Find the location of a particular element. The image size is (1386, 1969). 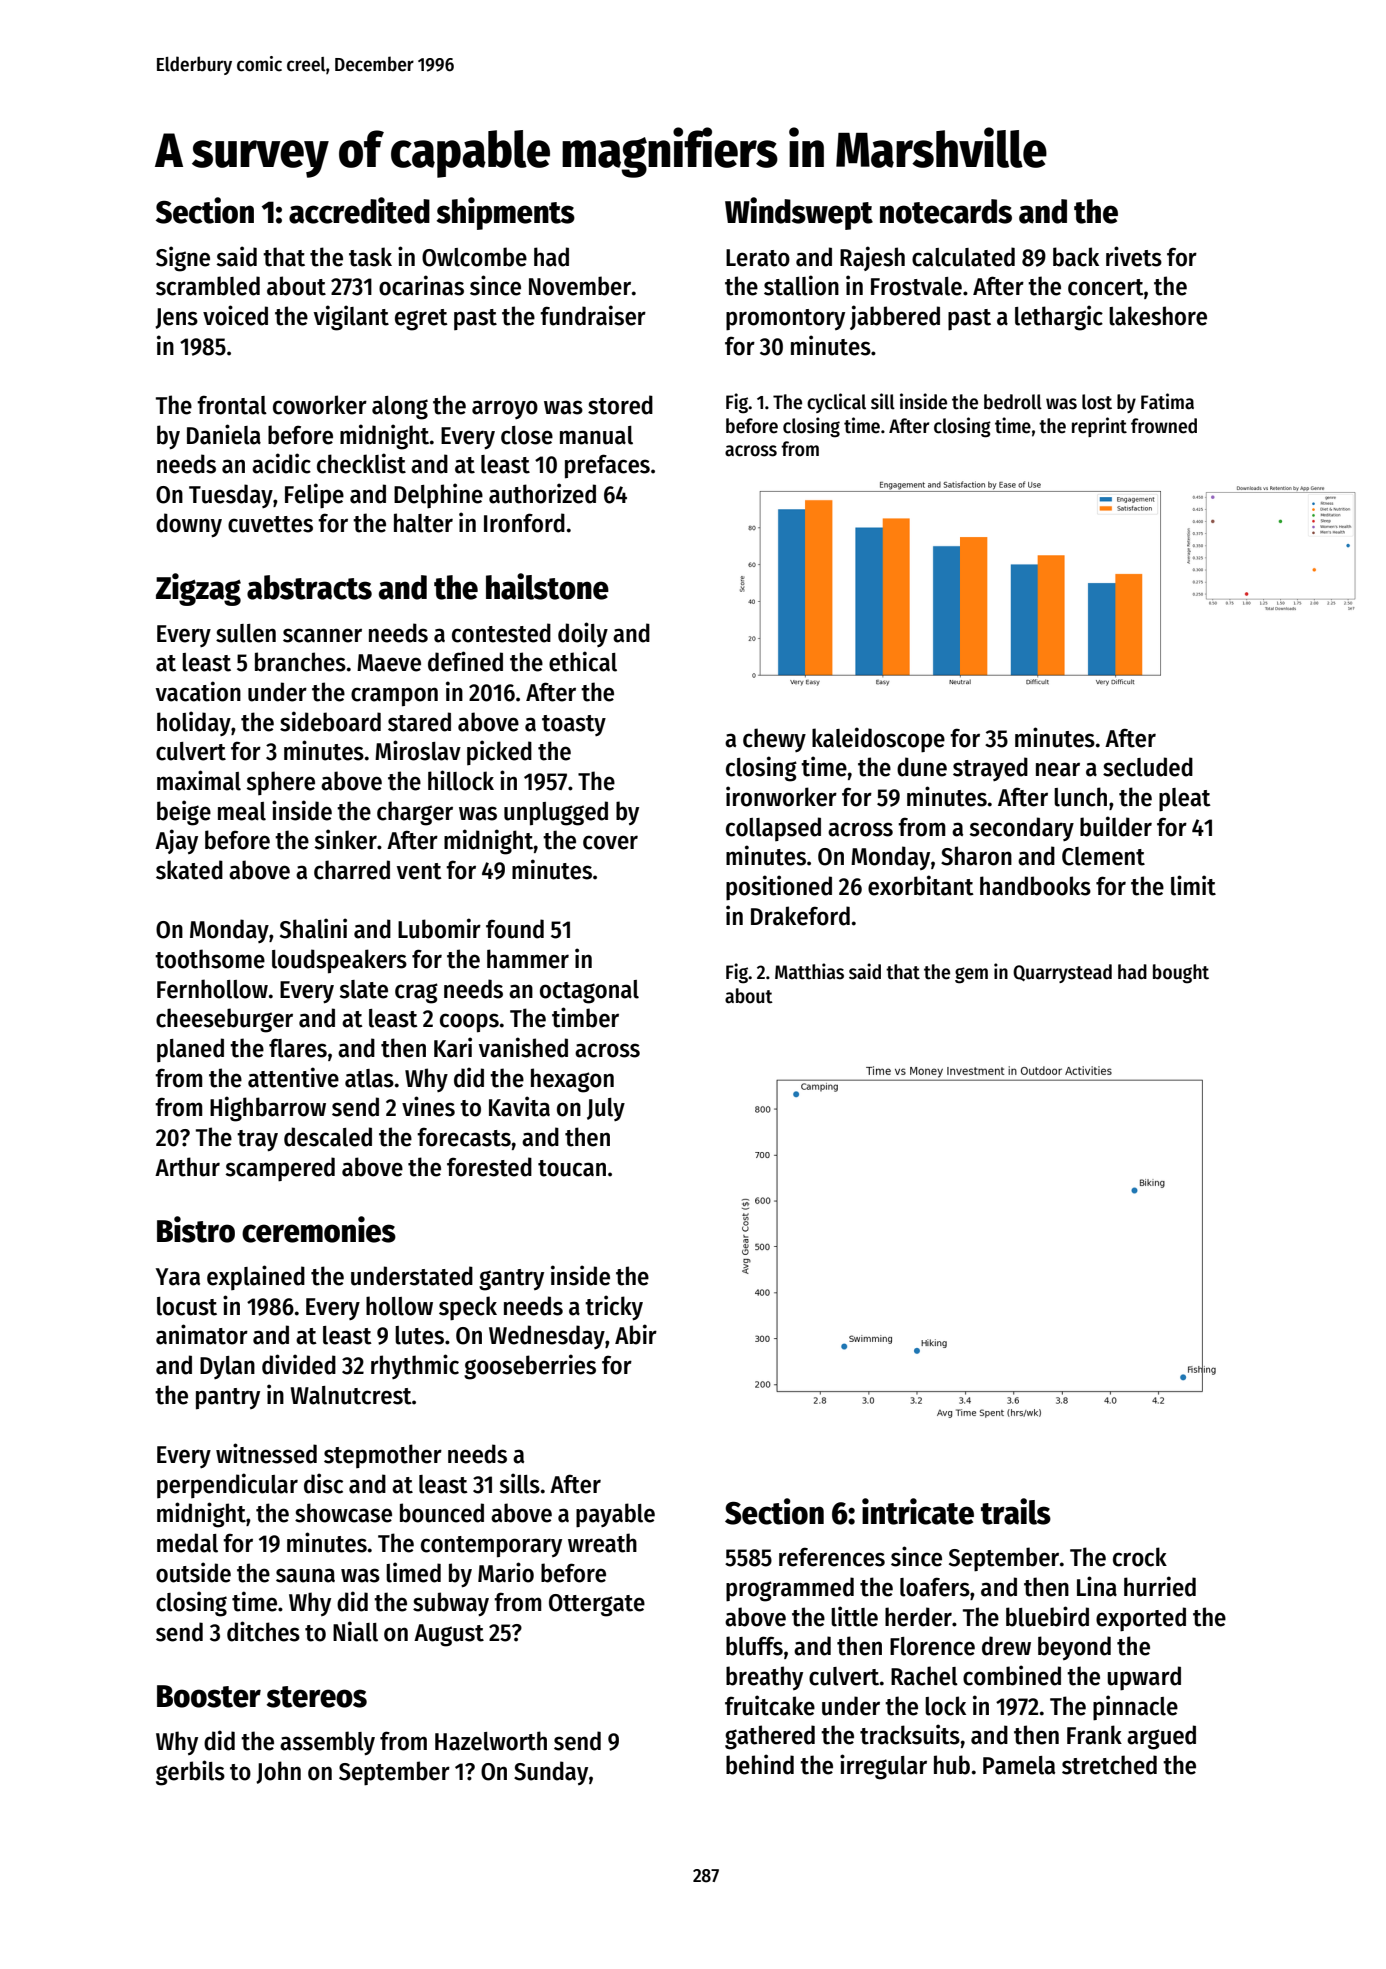

gerbils is located at coordinates (190, 1773).
